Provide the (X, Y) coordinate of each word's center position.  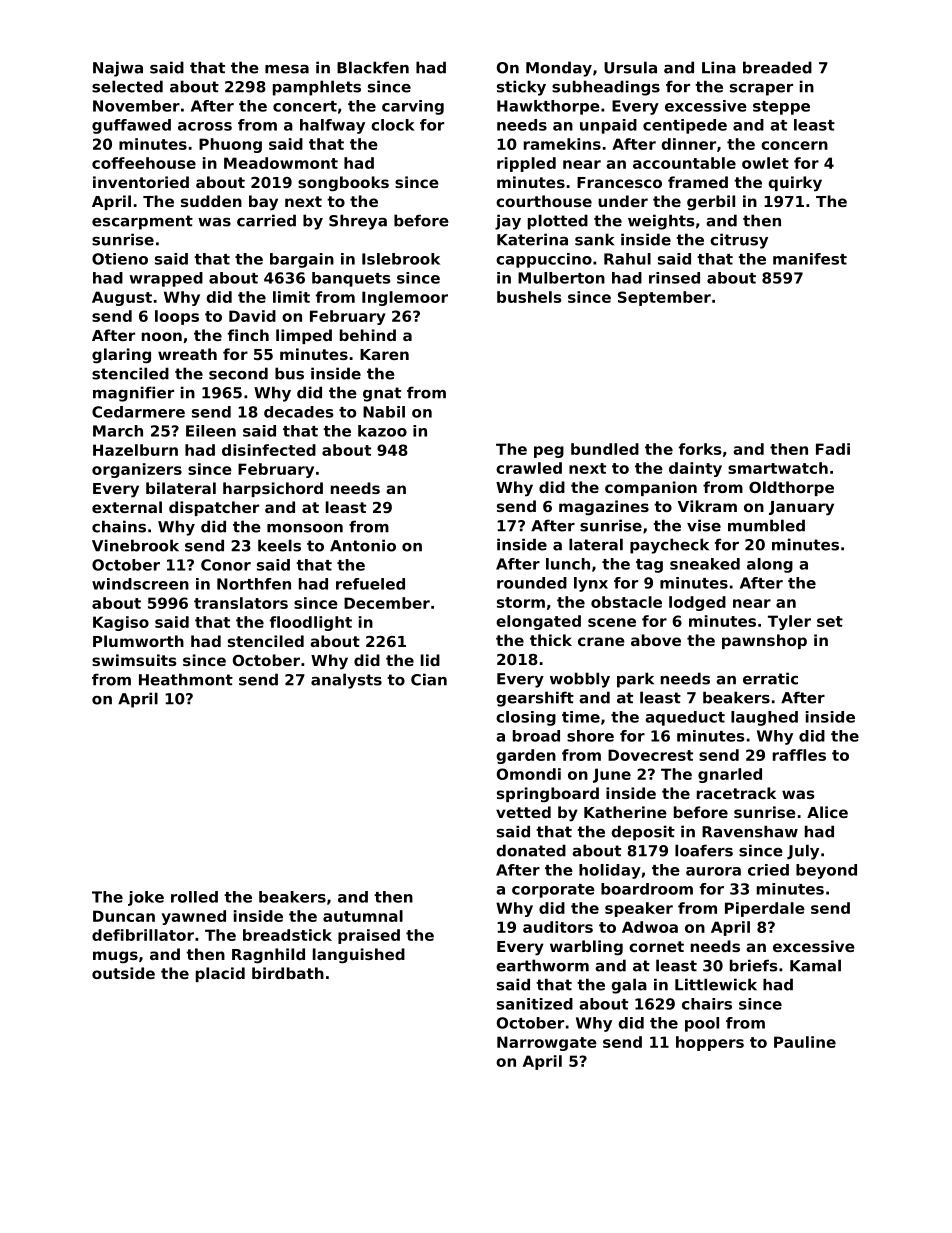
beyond (826, 871)
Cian (429, 679)
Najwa (118, 69)
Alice (827, 812)
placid (220, 974)
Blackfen (373, 67)
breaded (777, 67)
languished (359, 956)
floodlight (311, 623)
